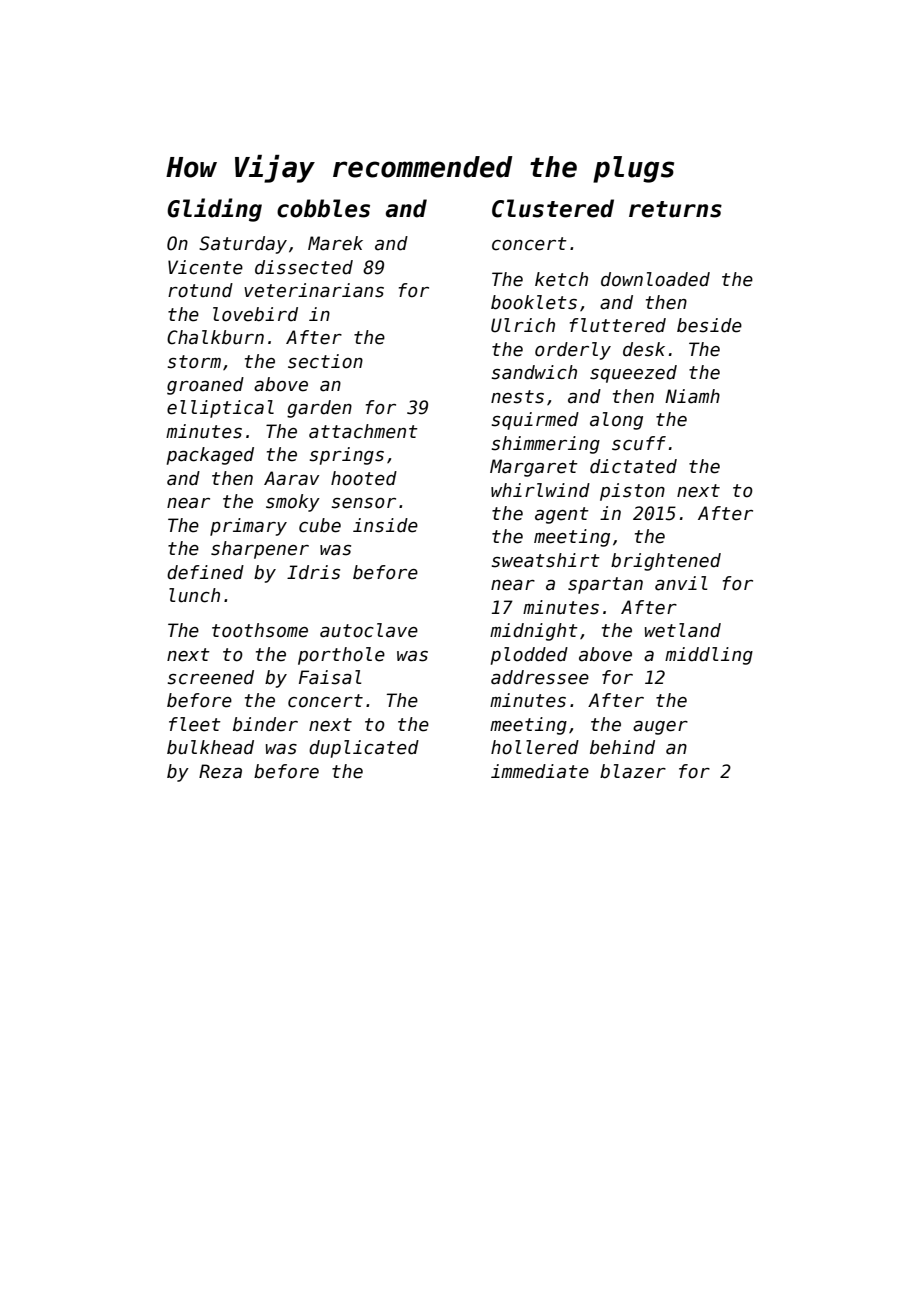  What do you see at coordinates (632, 492) in the screenshot?
I see `piston` at bounding box center [632, 492].
